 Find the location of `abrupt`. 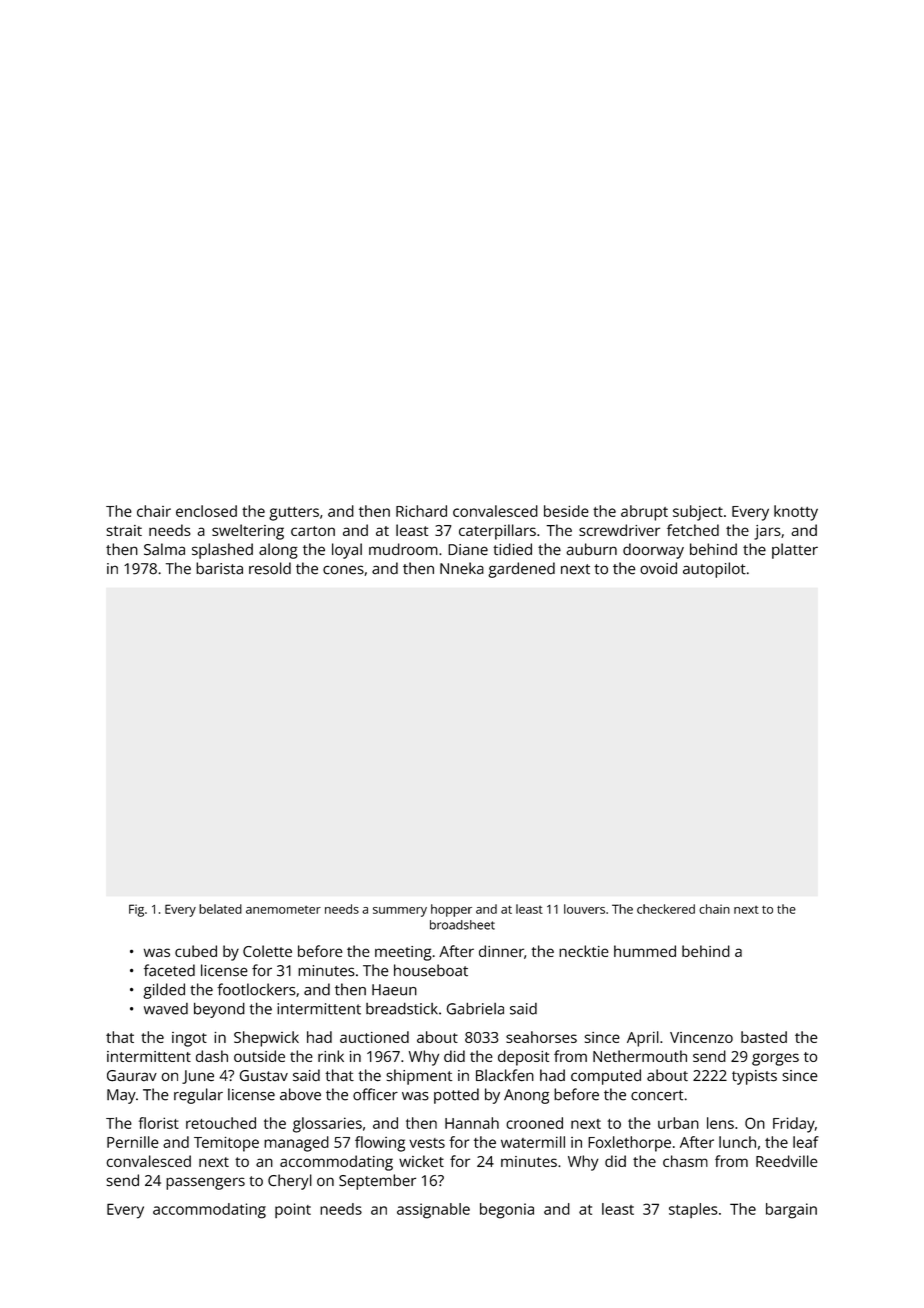

abrupt is located at coordinates (644, 513).
